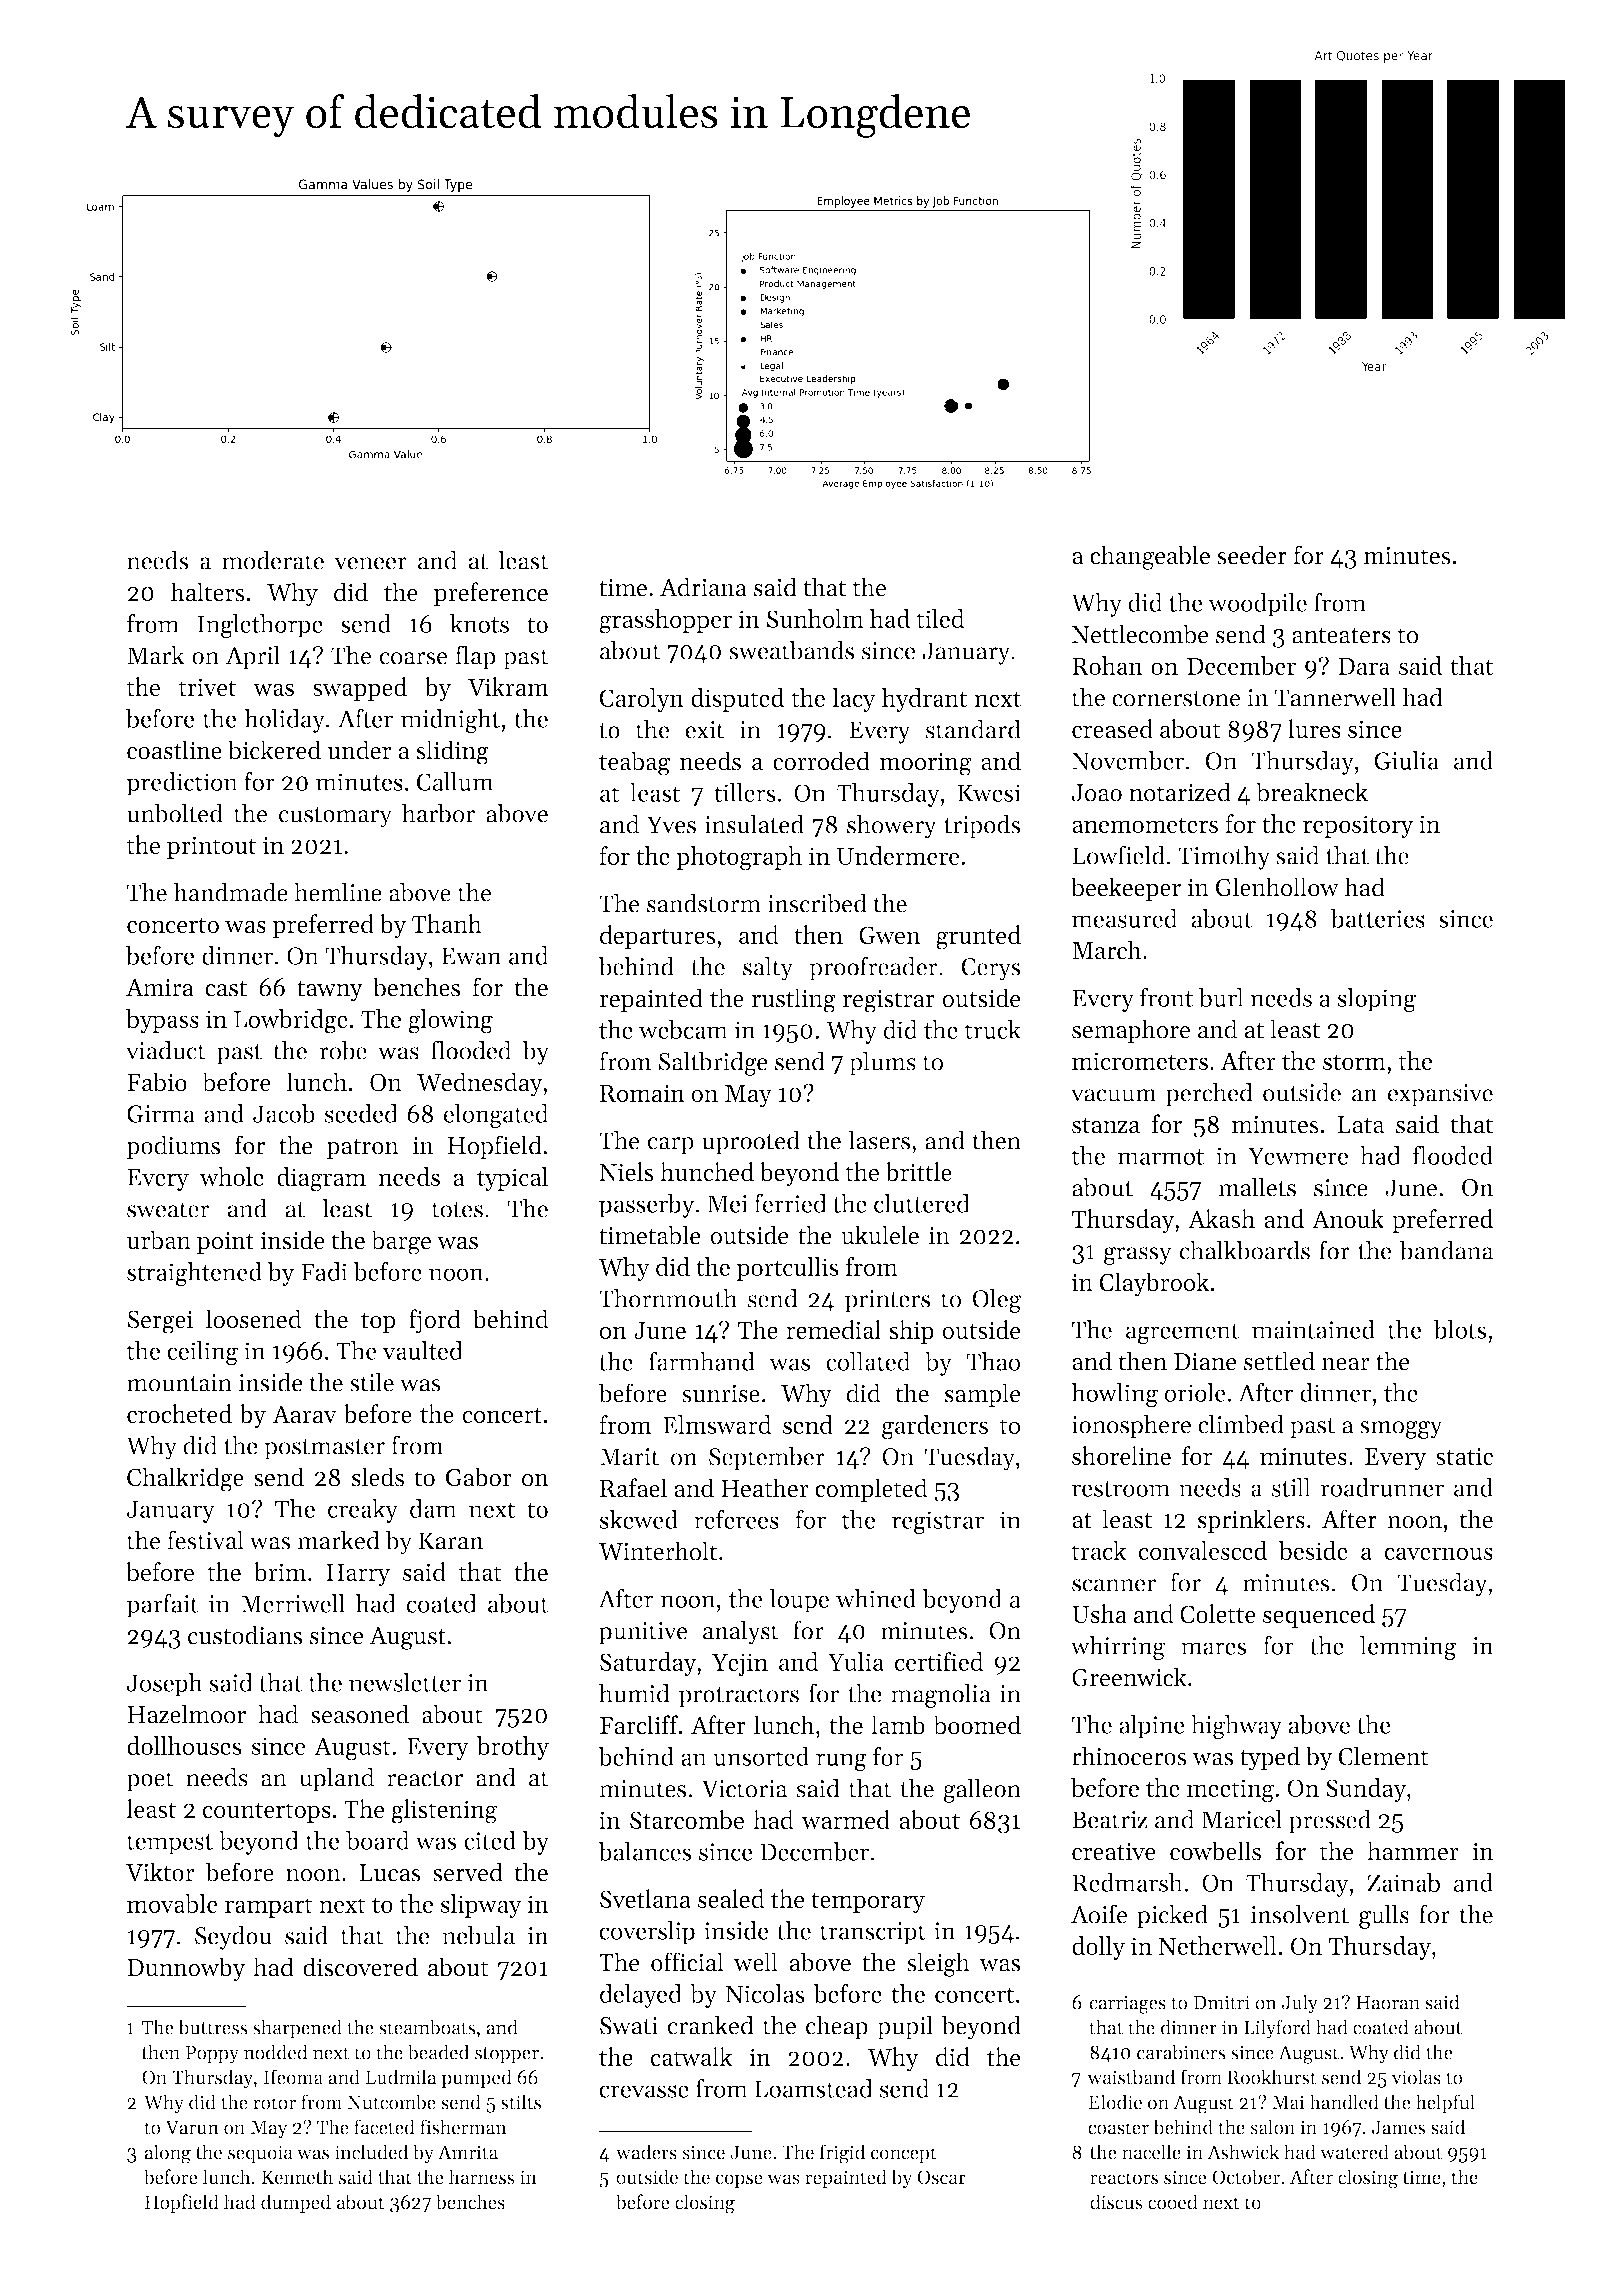  What do you see at coordinates (1116, 2202) in the document?
I see `discus` at bounding box center [1116, 2202].
